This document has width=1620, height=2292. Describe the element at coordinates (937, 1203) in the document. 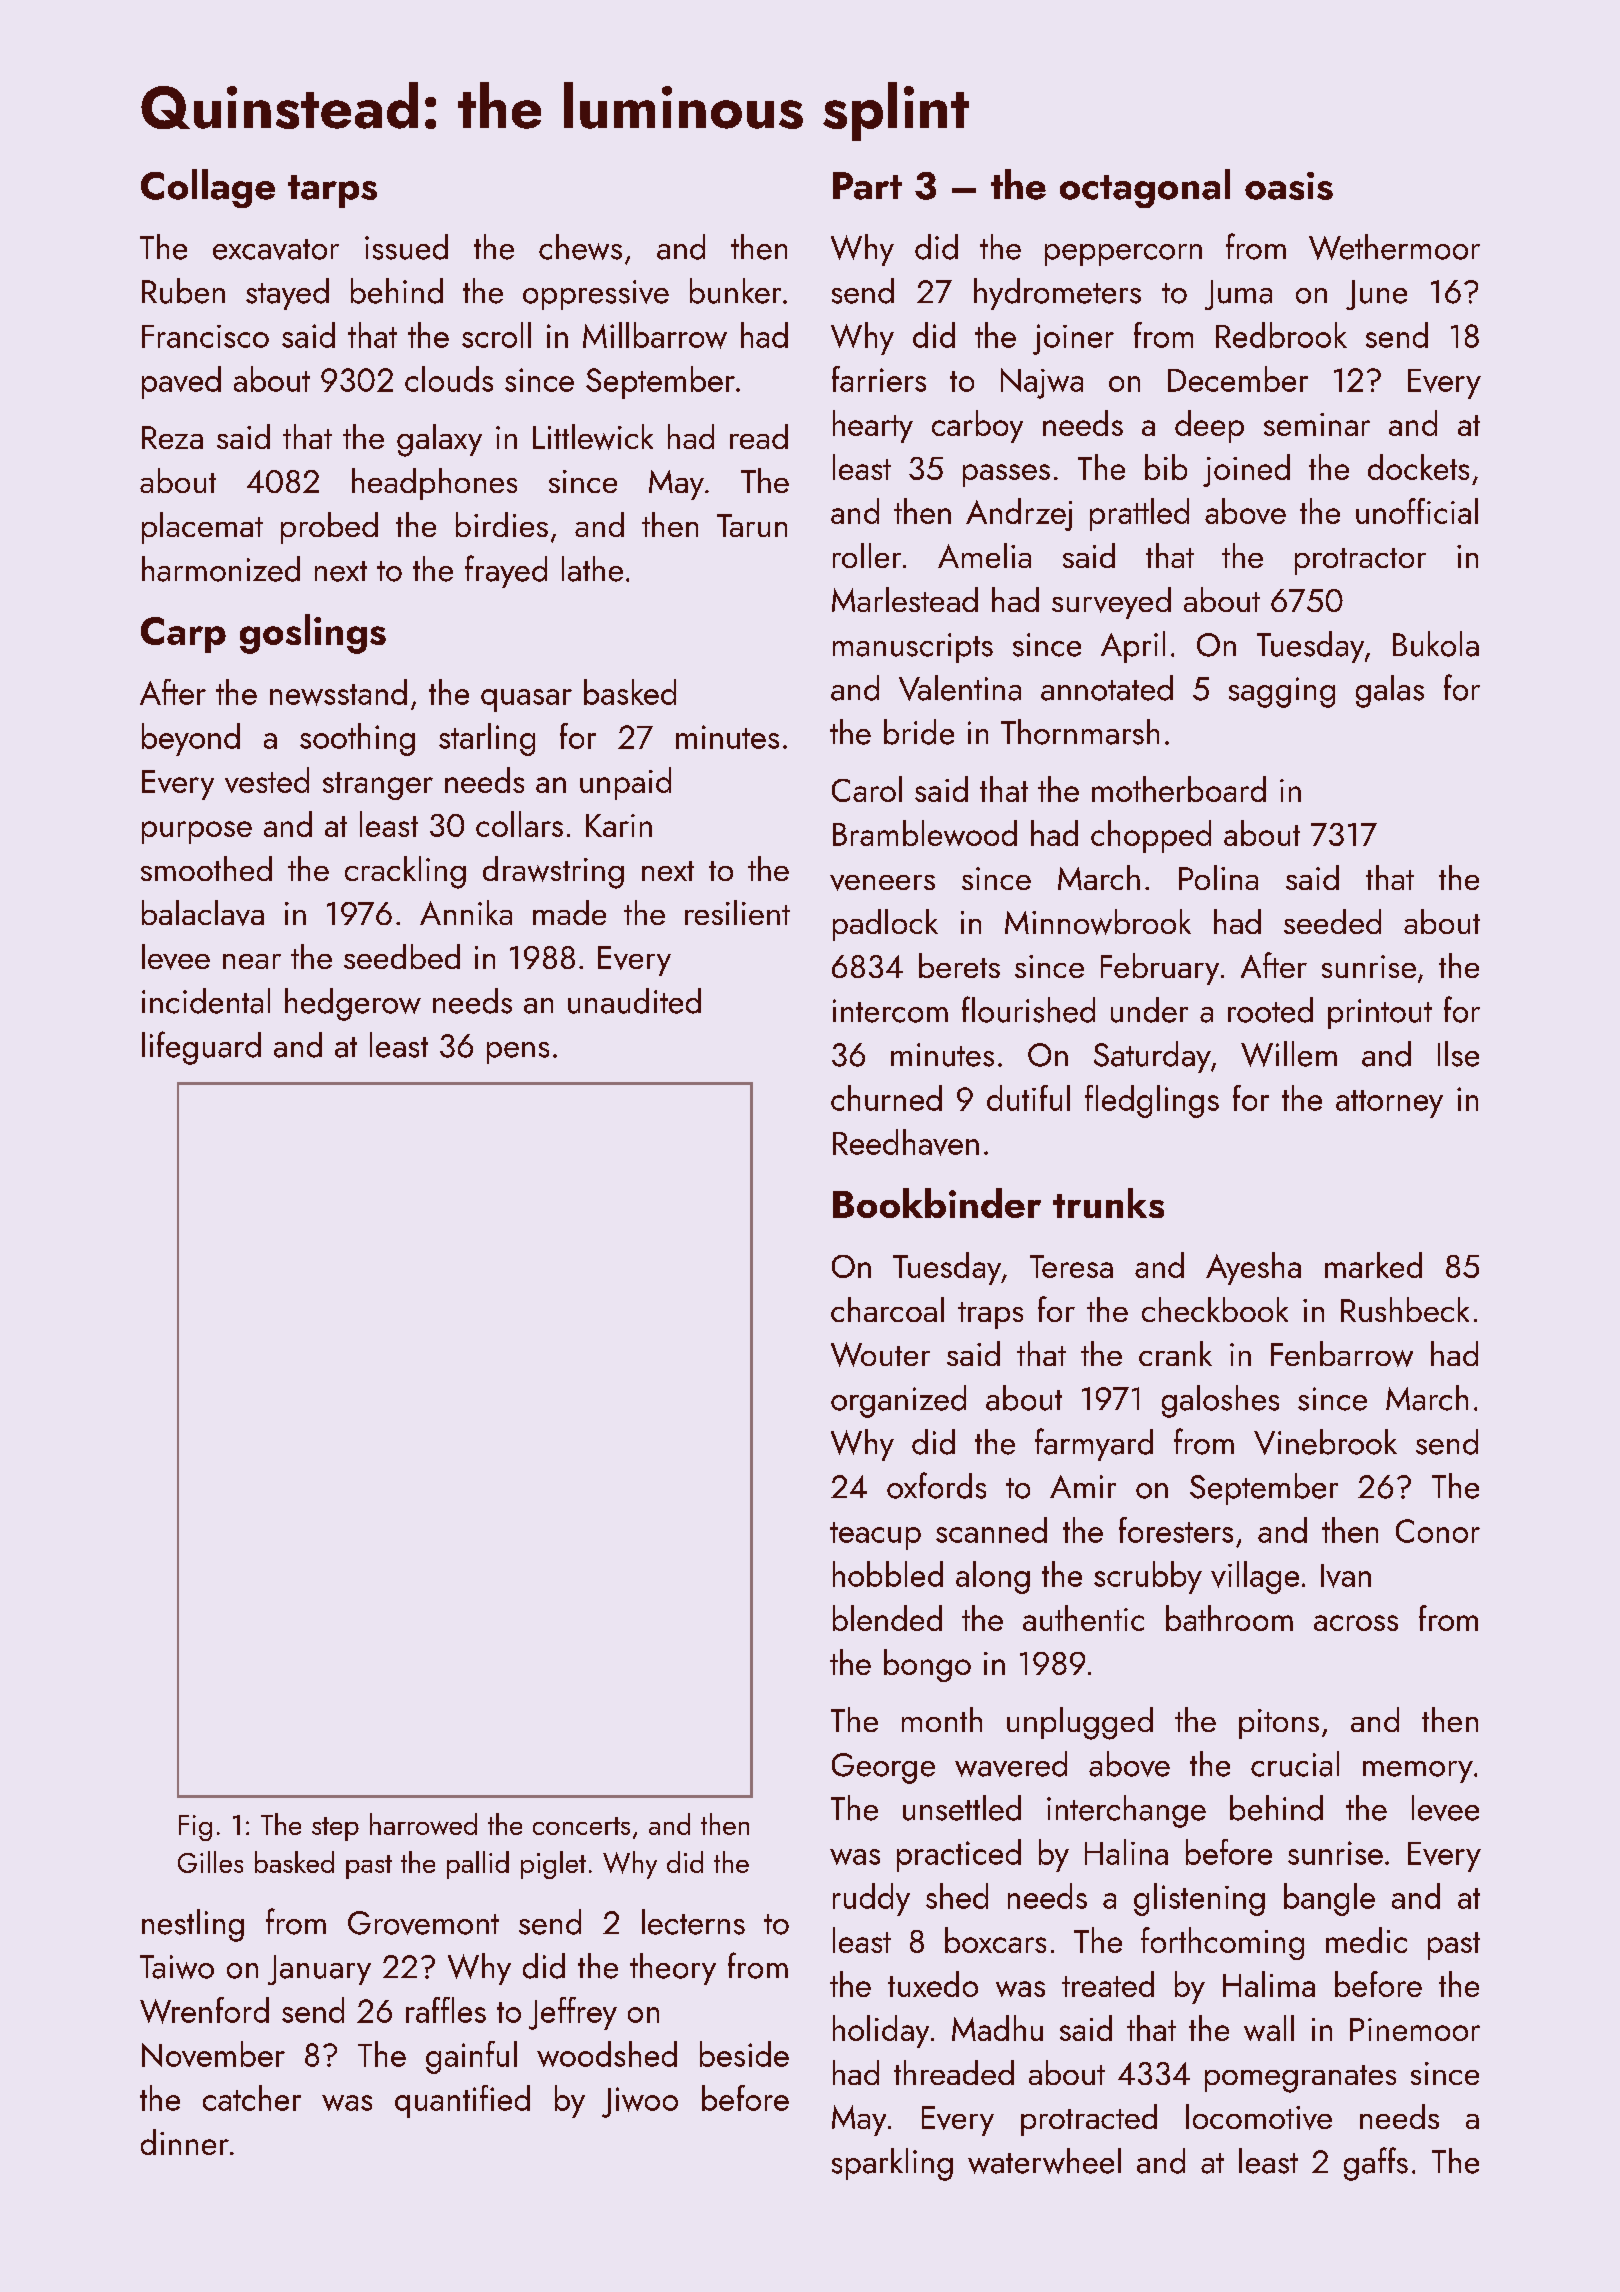

I see `Bookbinder` at that location.
